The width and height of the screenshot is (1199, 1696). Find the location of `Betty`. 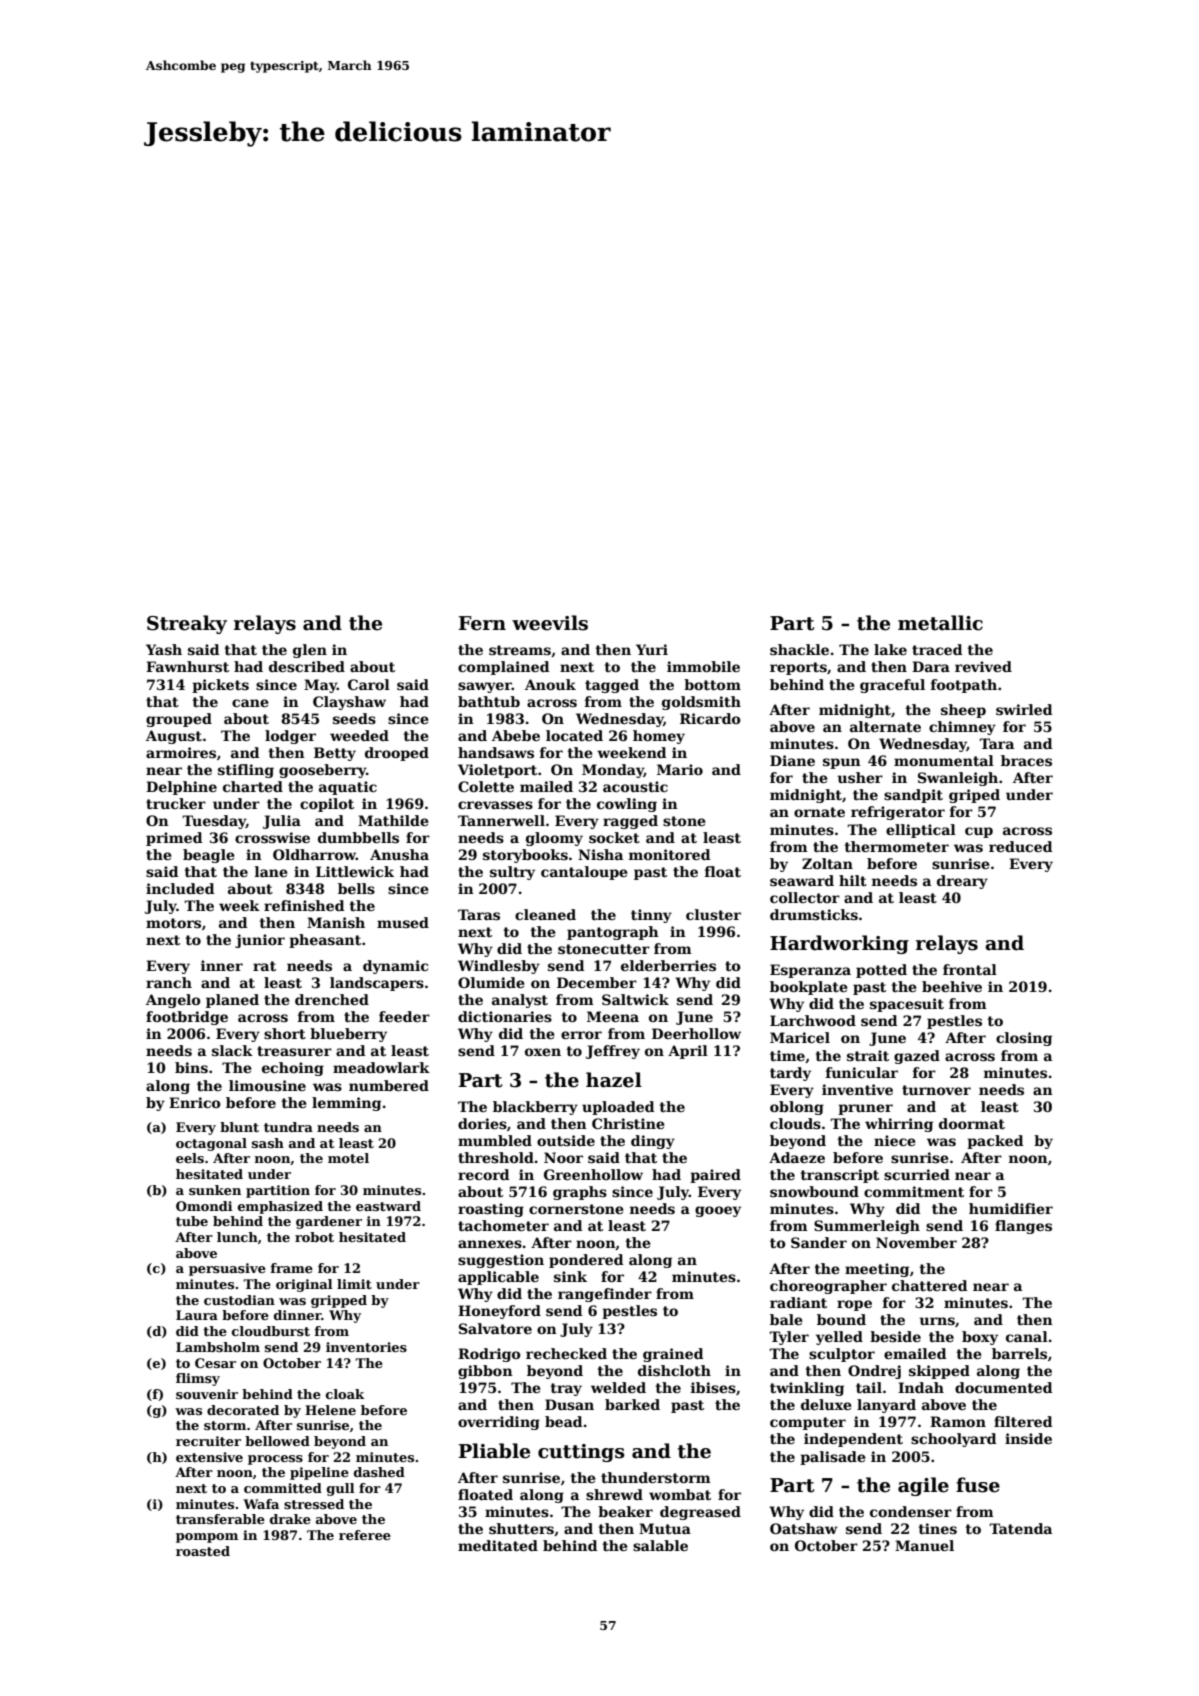

Betty is located at coordinates (335, 754).
